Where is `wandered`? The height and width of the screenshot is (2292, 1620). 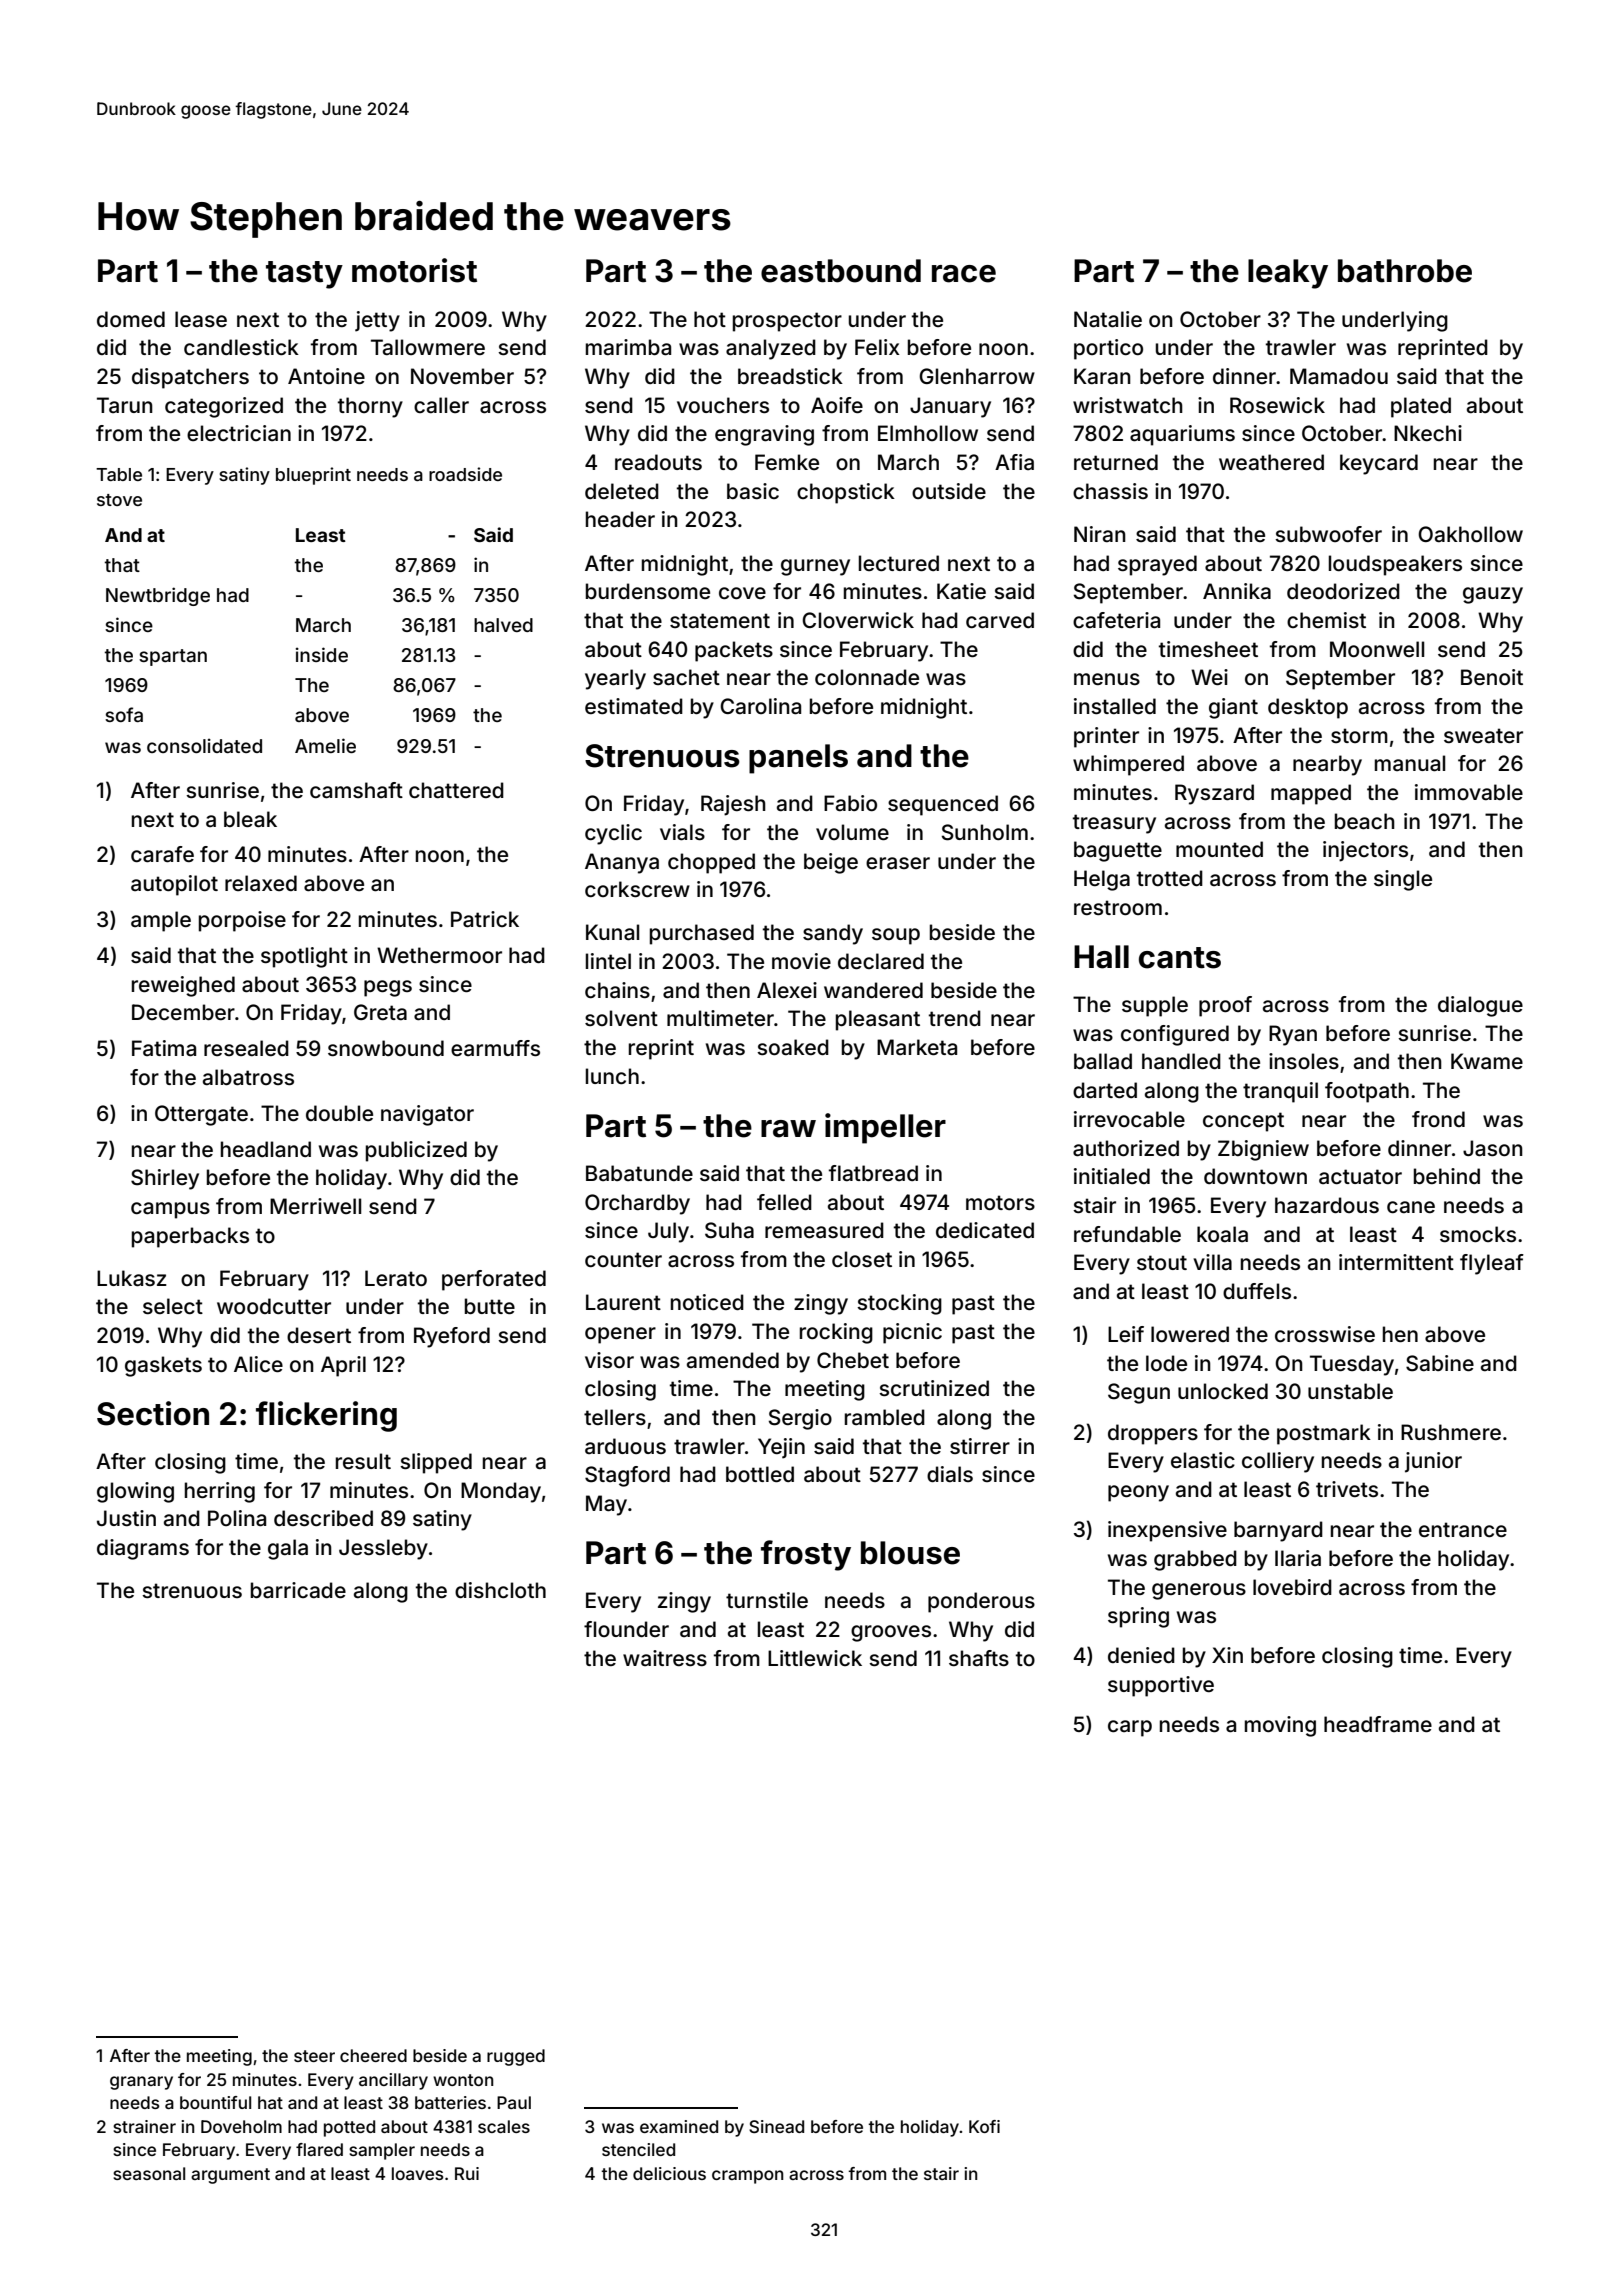
wandered is located at coordinates (873, 990).
